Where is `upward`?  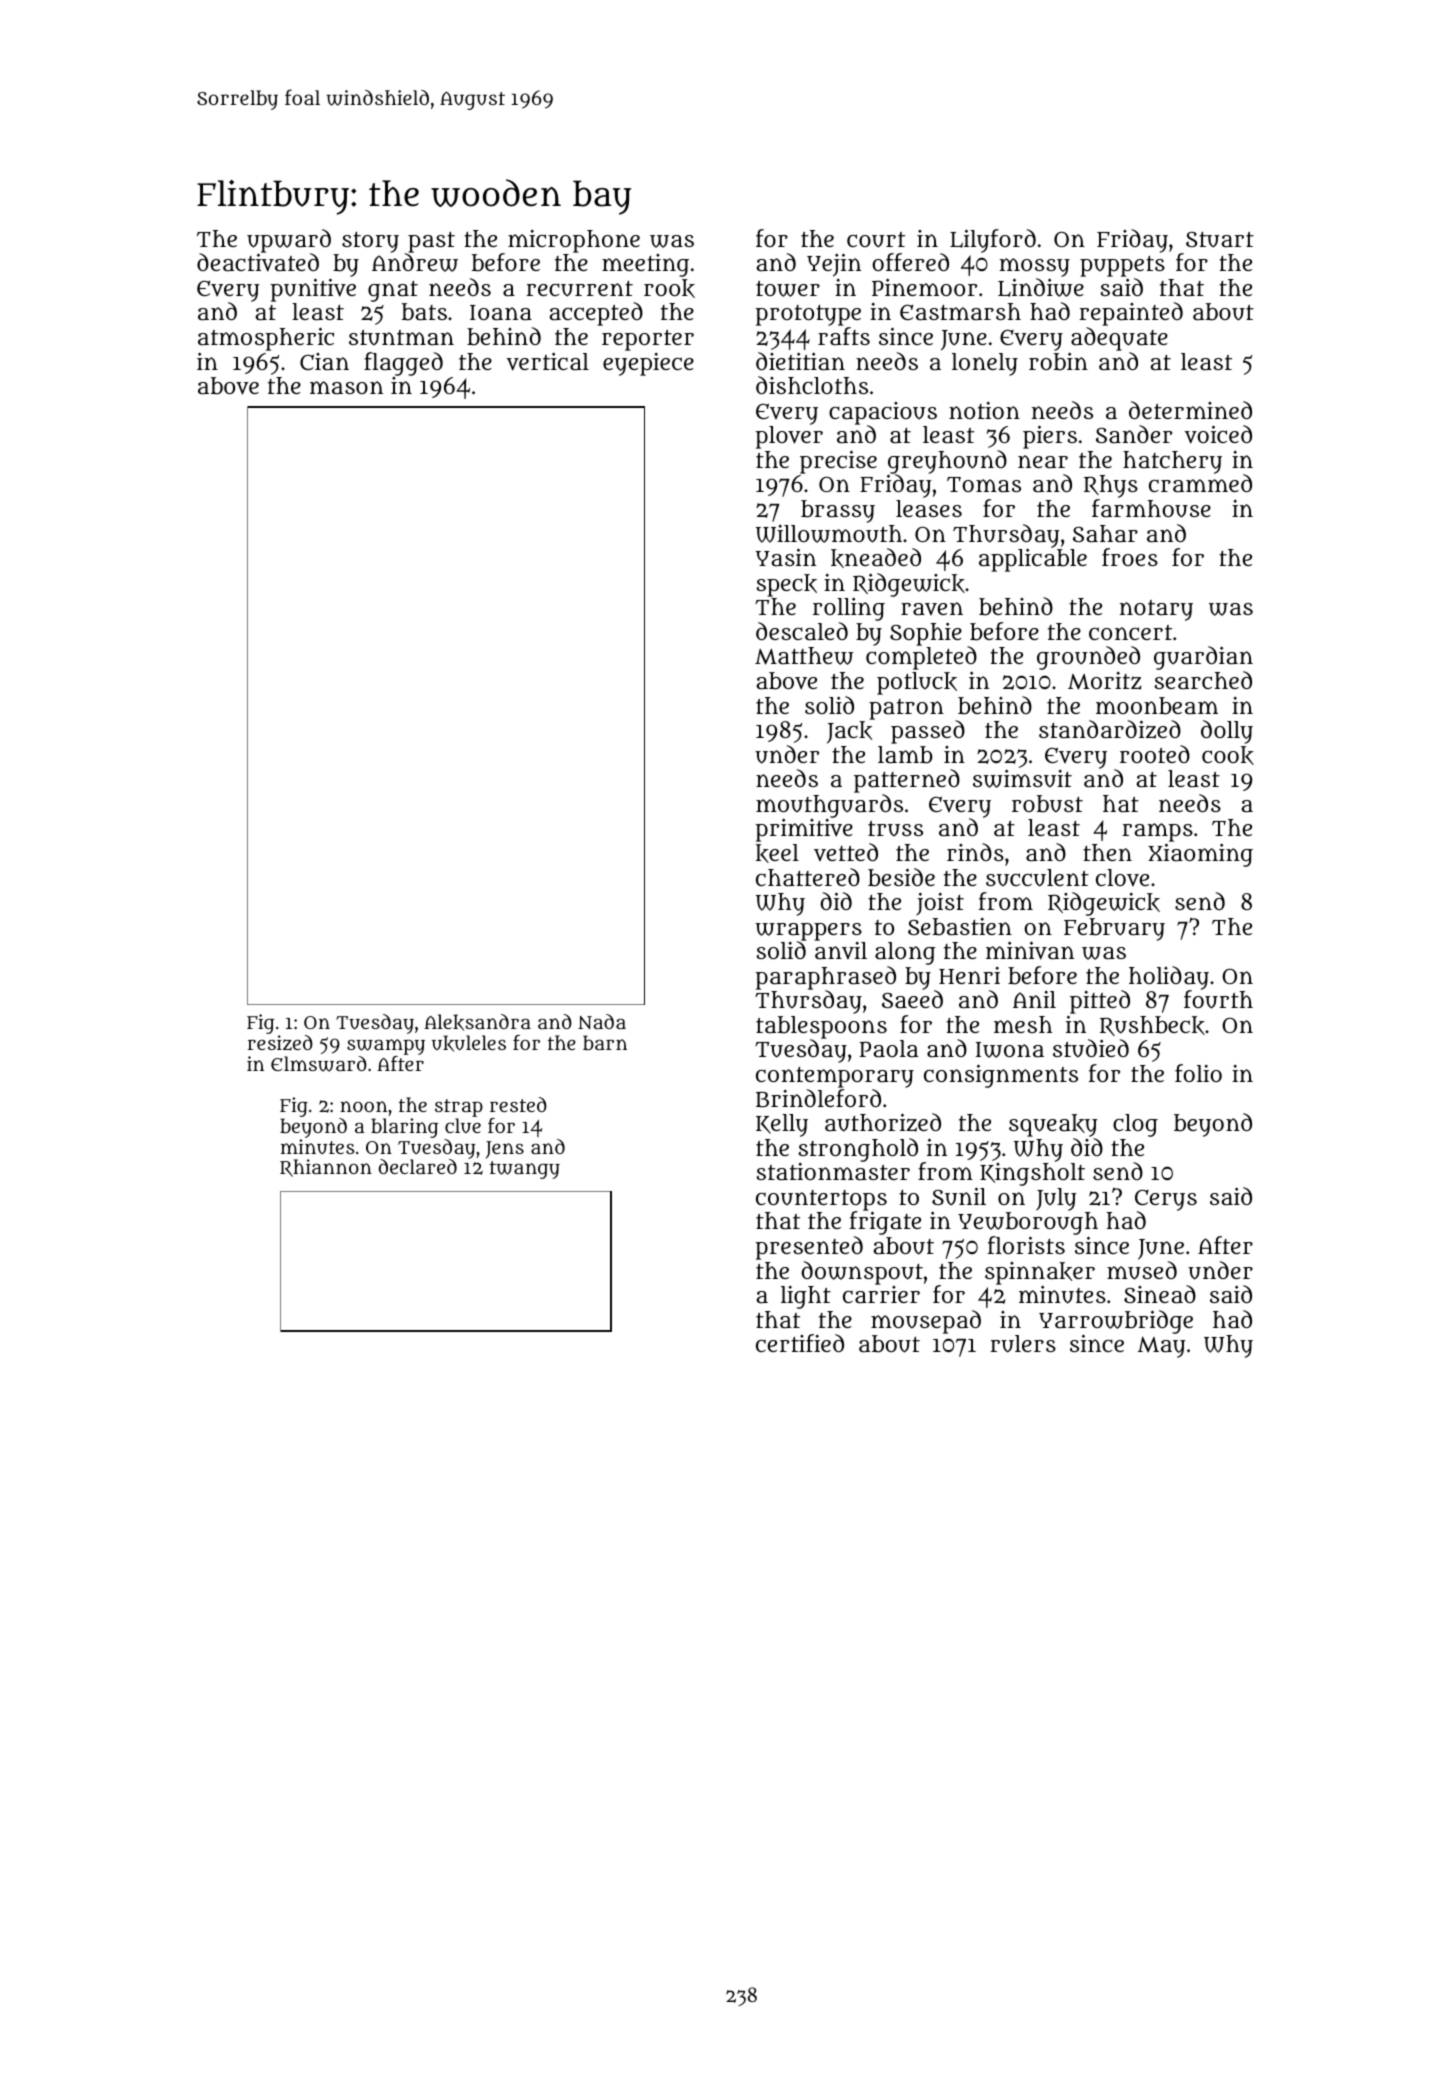
upward is located at coordinates (289, 241).
